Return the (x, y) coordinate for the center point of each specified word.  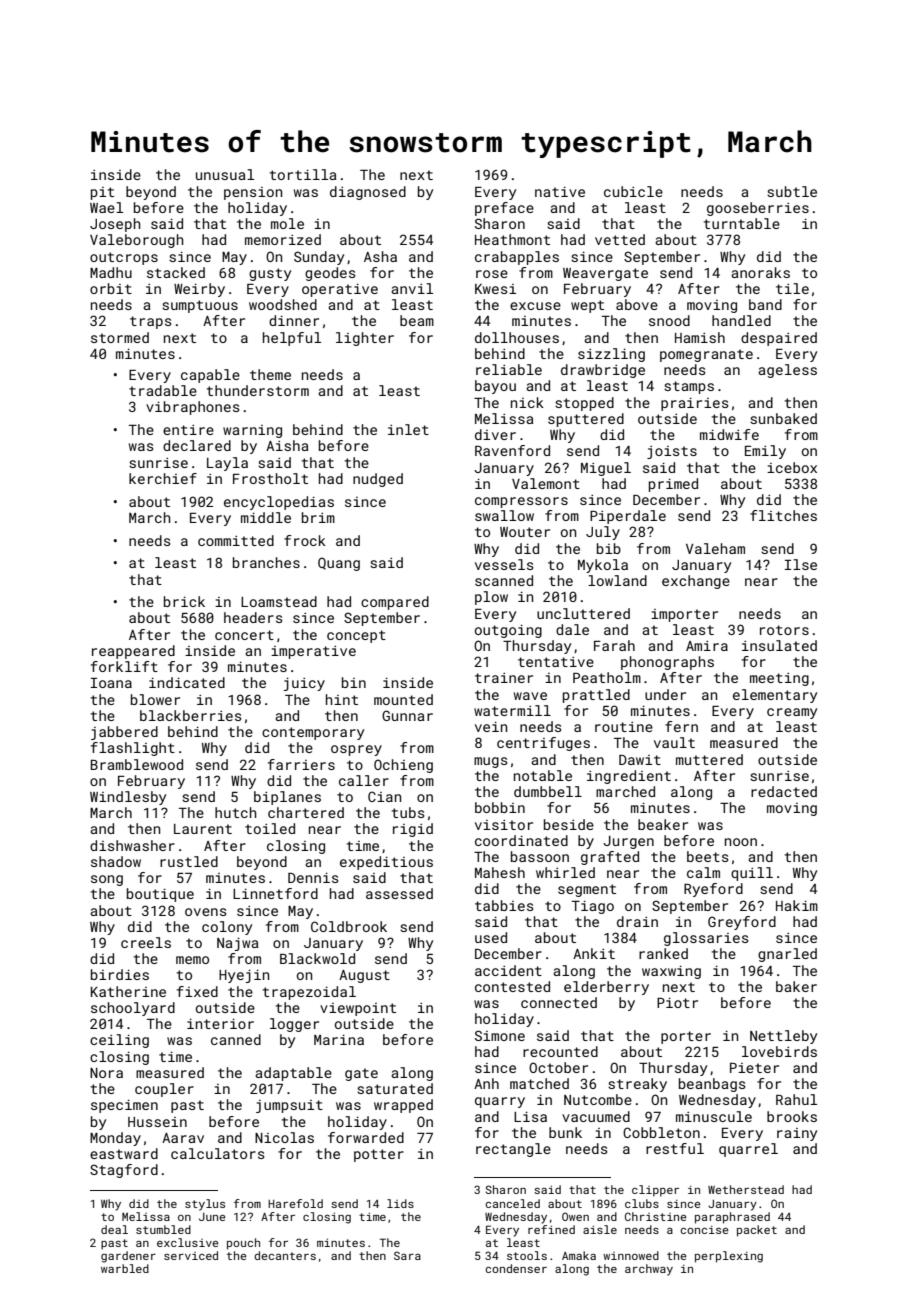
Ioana (111, 683)
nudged (378, 480)
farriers (301, 764)
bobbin (500, 807)
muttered (709, 759)
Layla (227, 464)
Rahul (796, 1099)
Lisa (530, 1116)
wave (530, 696)
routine (624, 727)
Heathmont (512, 239)
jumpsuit (289, 1106)
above (637, 304)
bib (609, 548)
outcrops (124, 258)
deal (114, 1229)
